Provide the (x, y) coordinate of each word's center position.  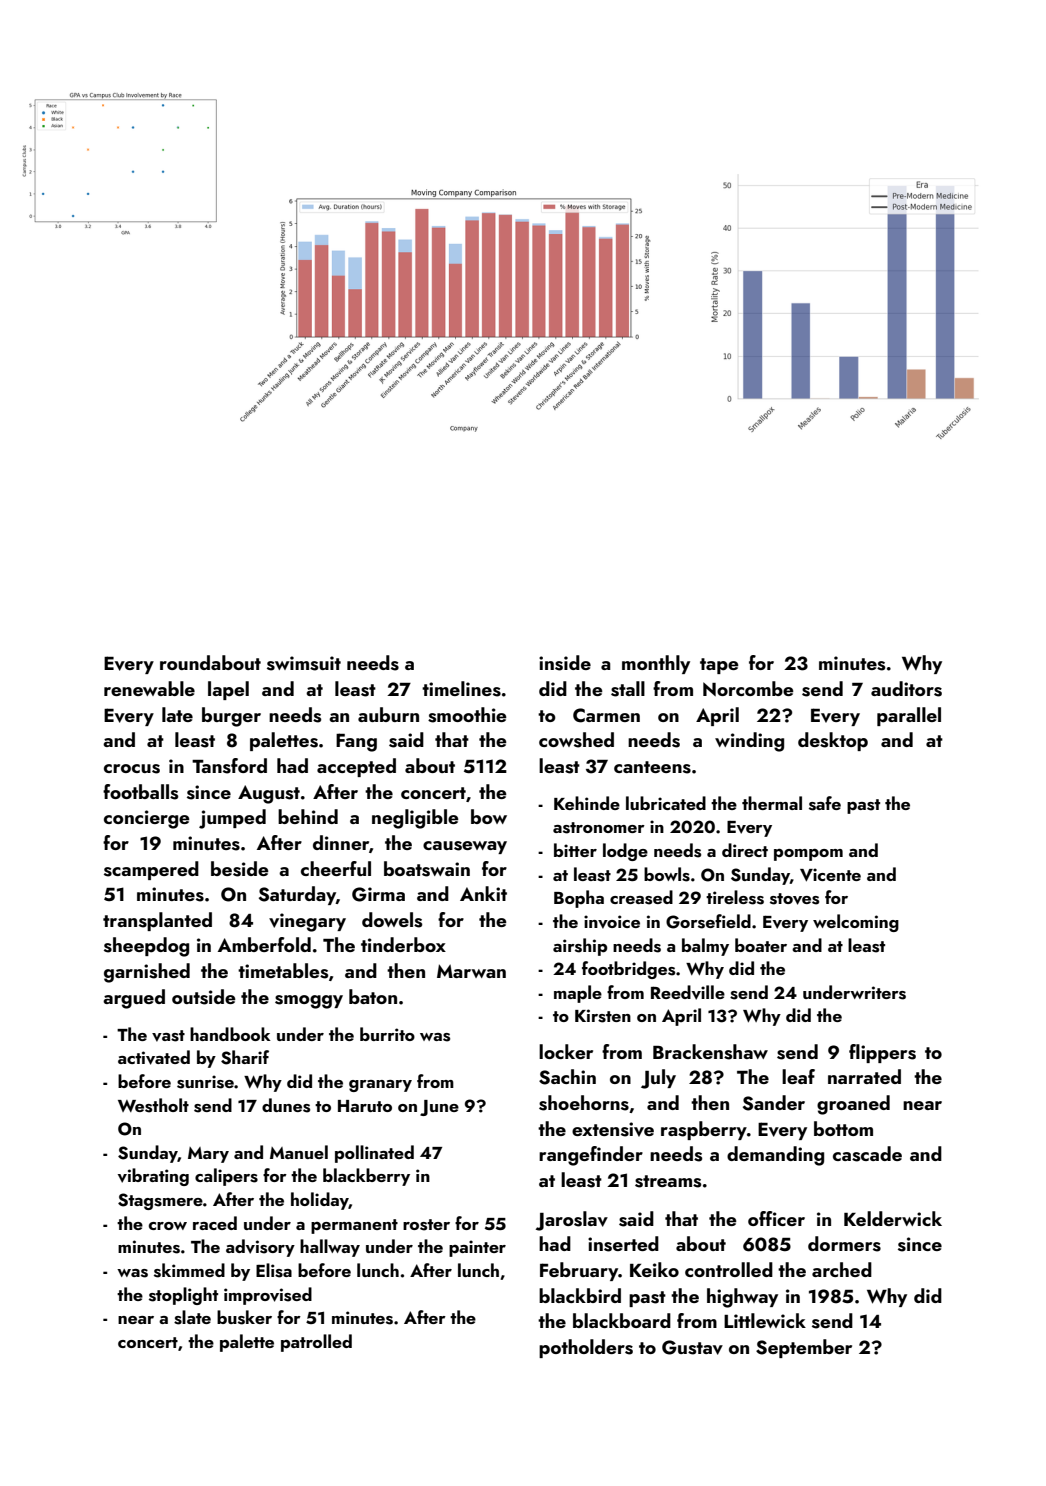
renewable (149, 688)
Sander (774, 1103)
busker (244, 1317)
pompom (808, 855)
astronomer (599, 828)
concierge (147, 819)
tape (719, 666)
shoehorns (584, 1103)
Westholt (153, 1105)
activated (154, 1057)
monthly (656, 664)
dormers (844, 1244)
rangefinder (591, 1156)
